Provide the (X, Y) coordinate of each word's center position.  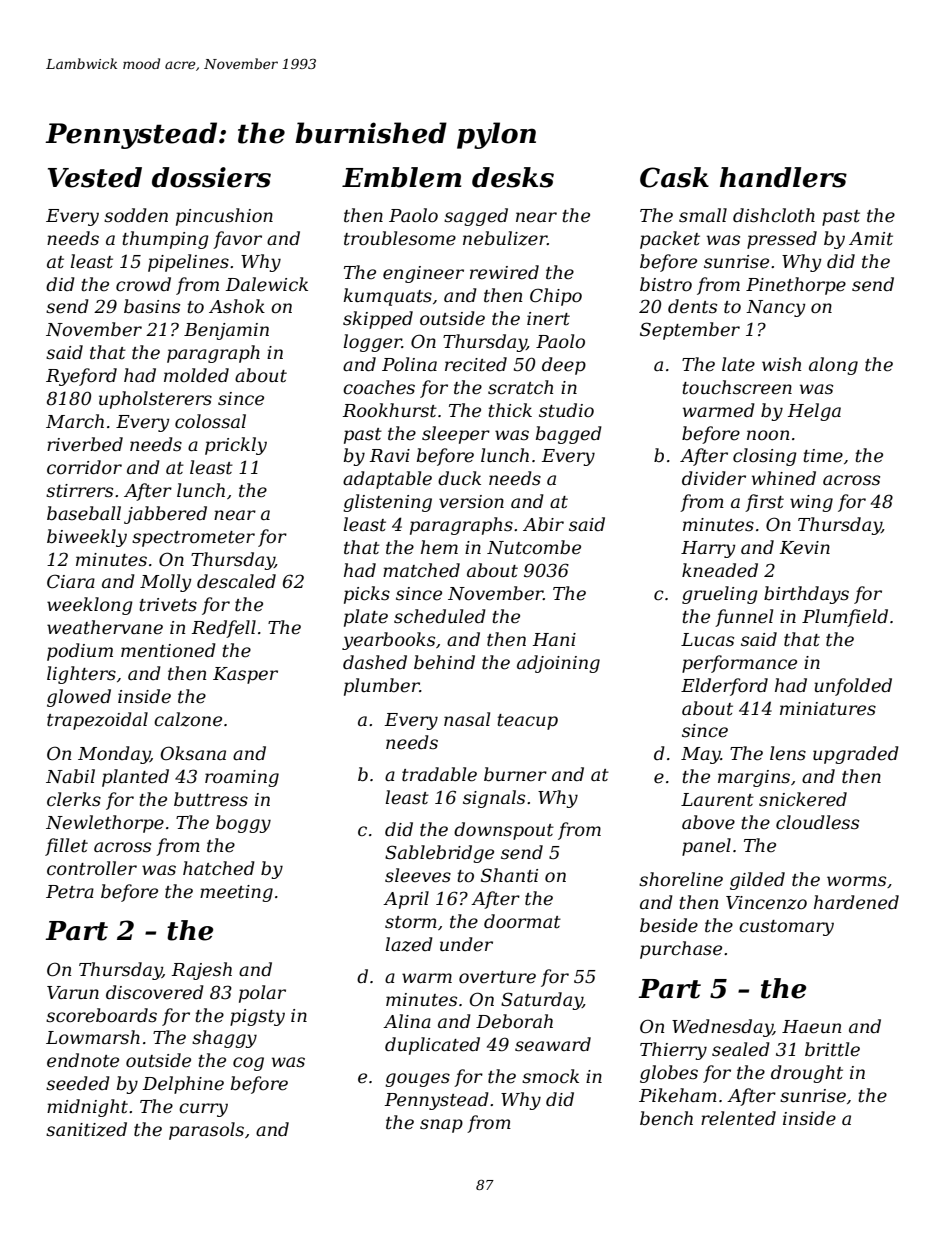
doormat (522, 921)
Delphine (183, 1085)
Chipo (556, 297)
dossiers (211, 177)
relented (738, 1118)
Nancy (775, 308)
